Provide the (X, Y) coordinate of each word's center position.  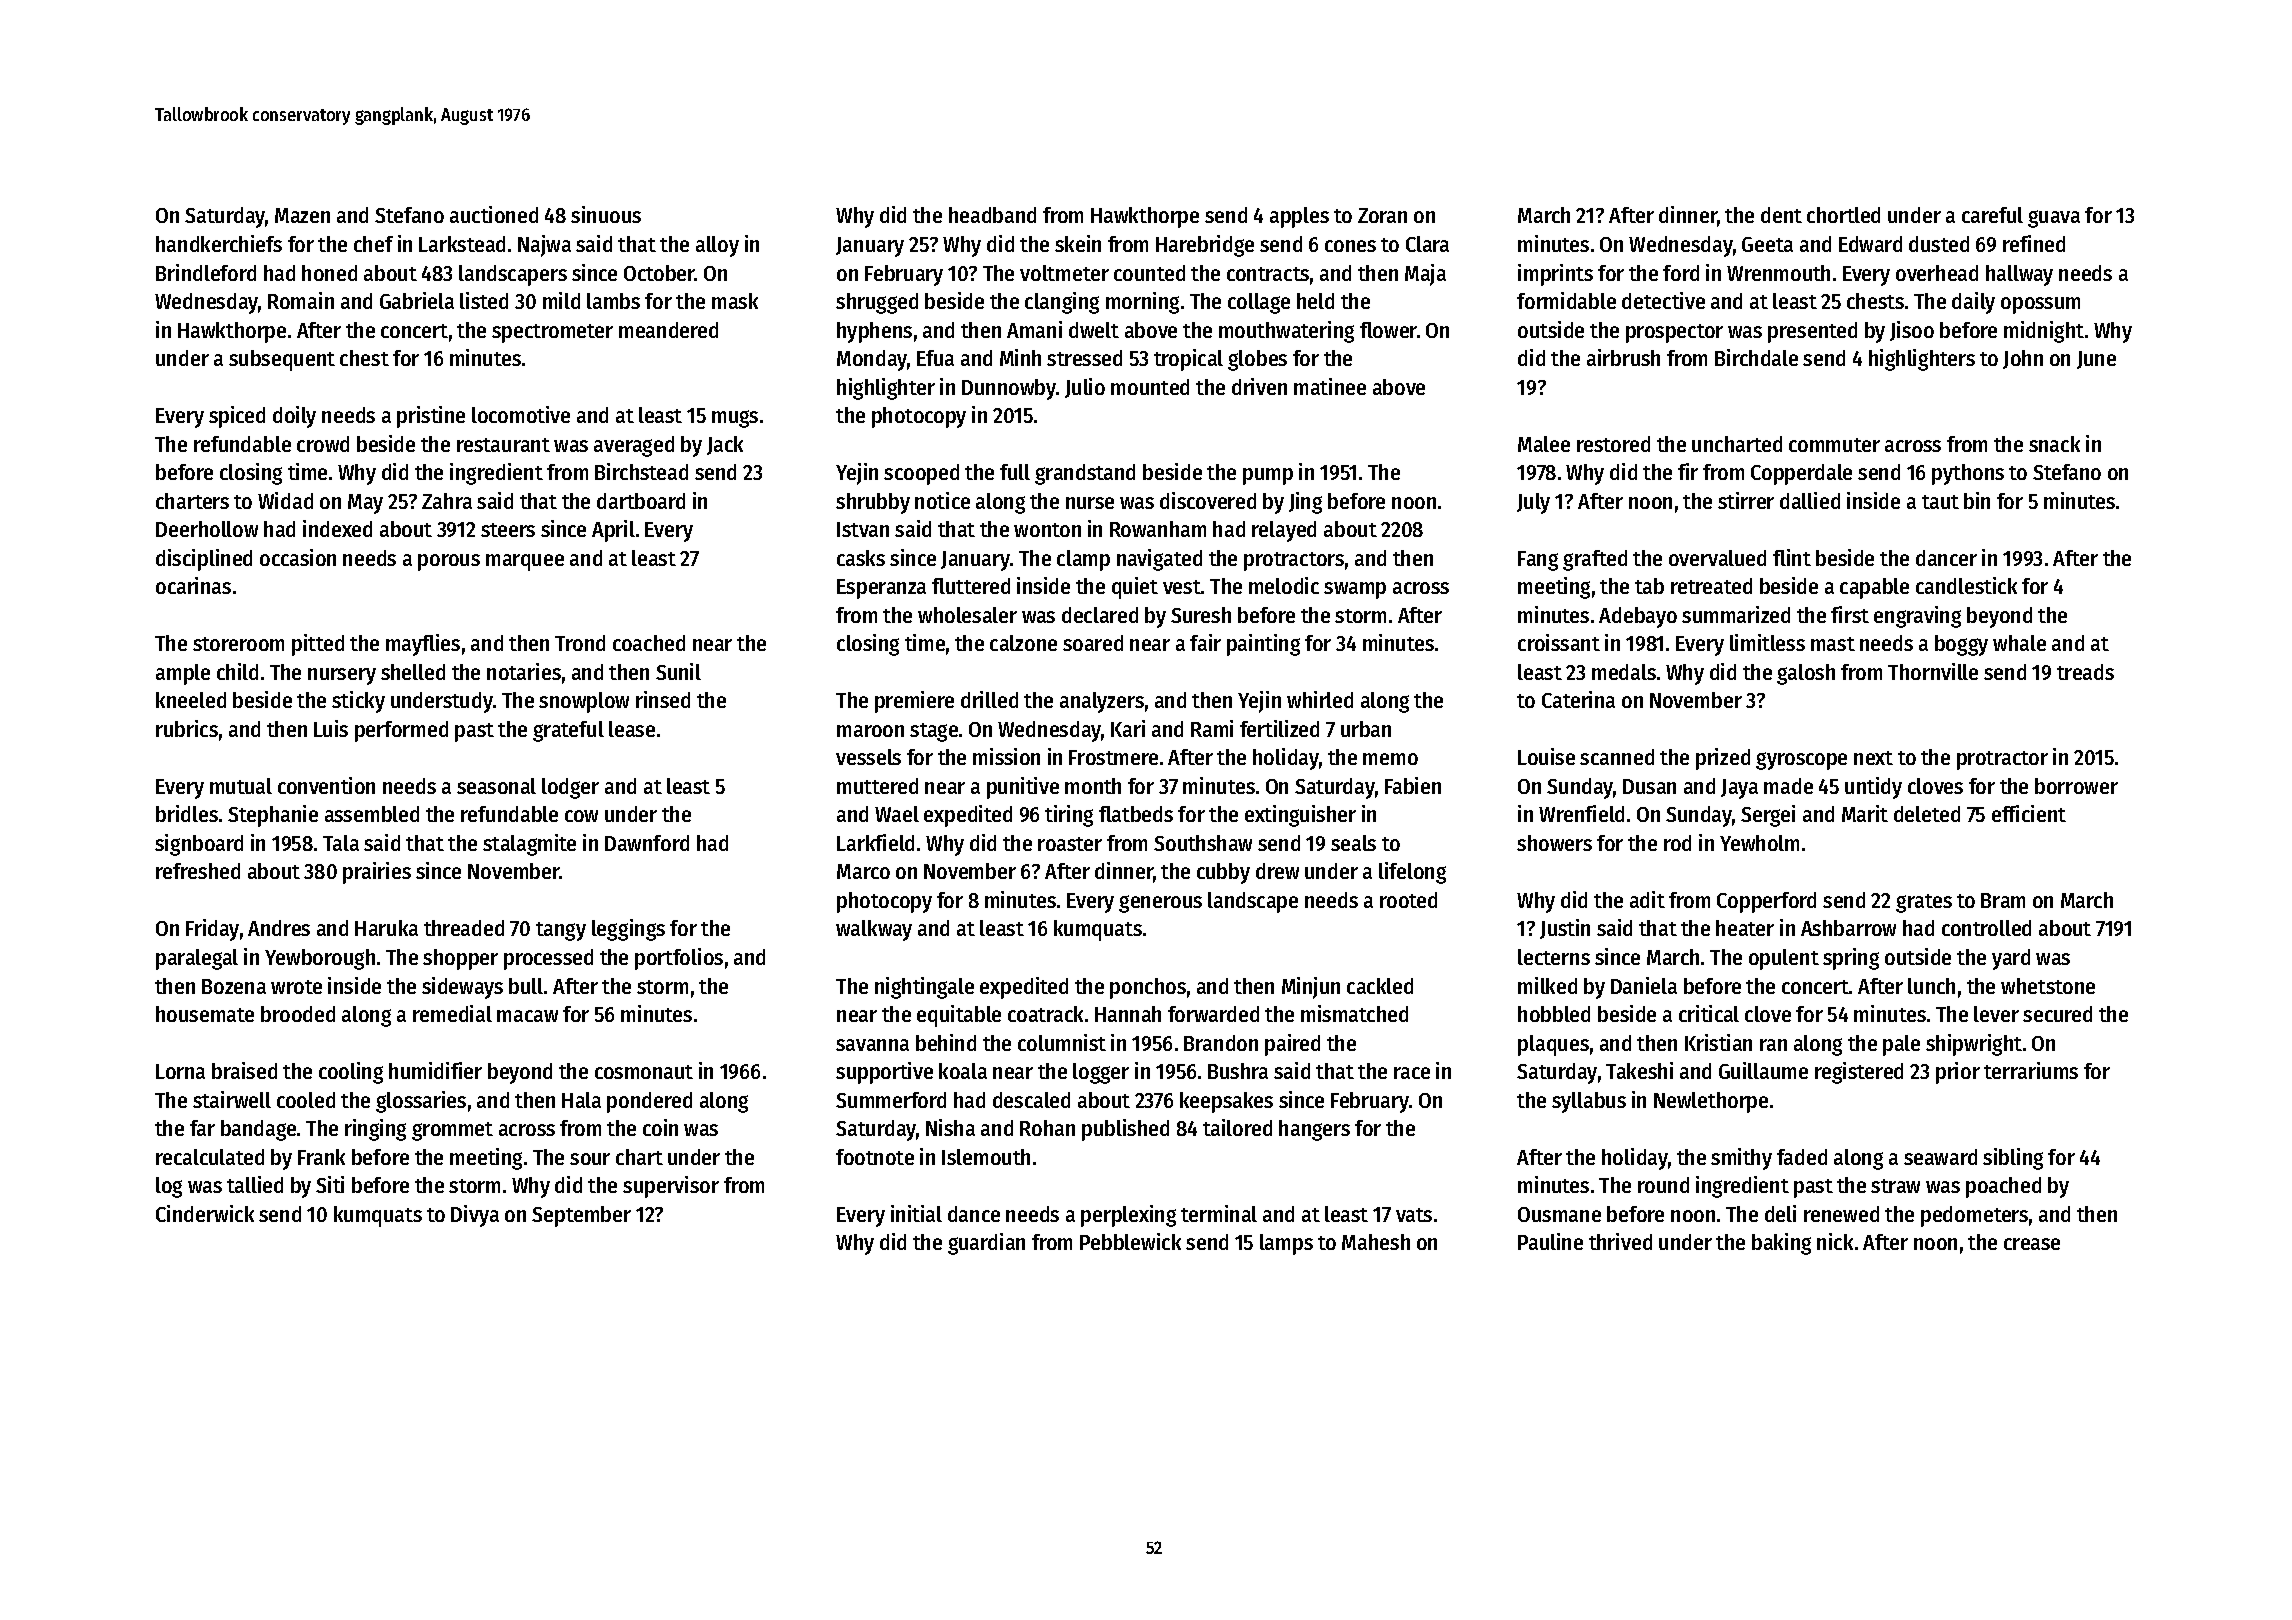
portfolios (679, 959)
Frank (321, 1157)
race (1412, 1073)
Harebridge (1205, 246)
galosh (1806, 674)
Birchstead (641, 471)
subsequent (282, 360)
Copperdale (1801, 474)
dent (1781, 215)
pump (1268, 476)
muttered (877, 786)
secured (2057, 1014)
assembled (372, 814)
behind (946, 1042)
